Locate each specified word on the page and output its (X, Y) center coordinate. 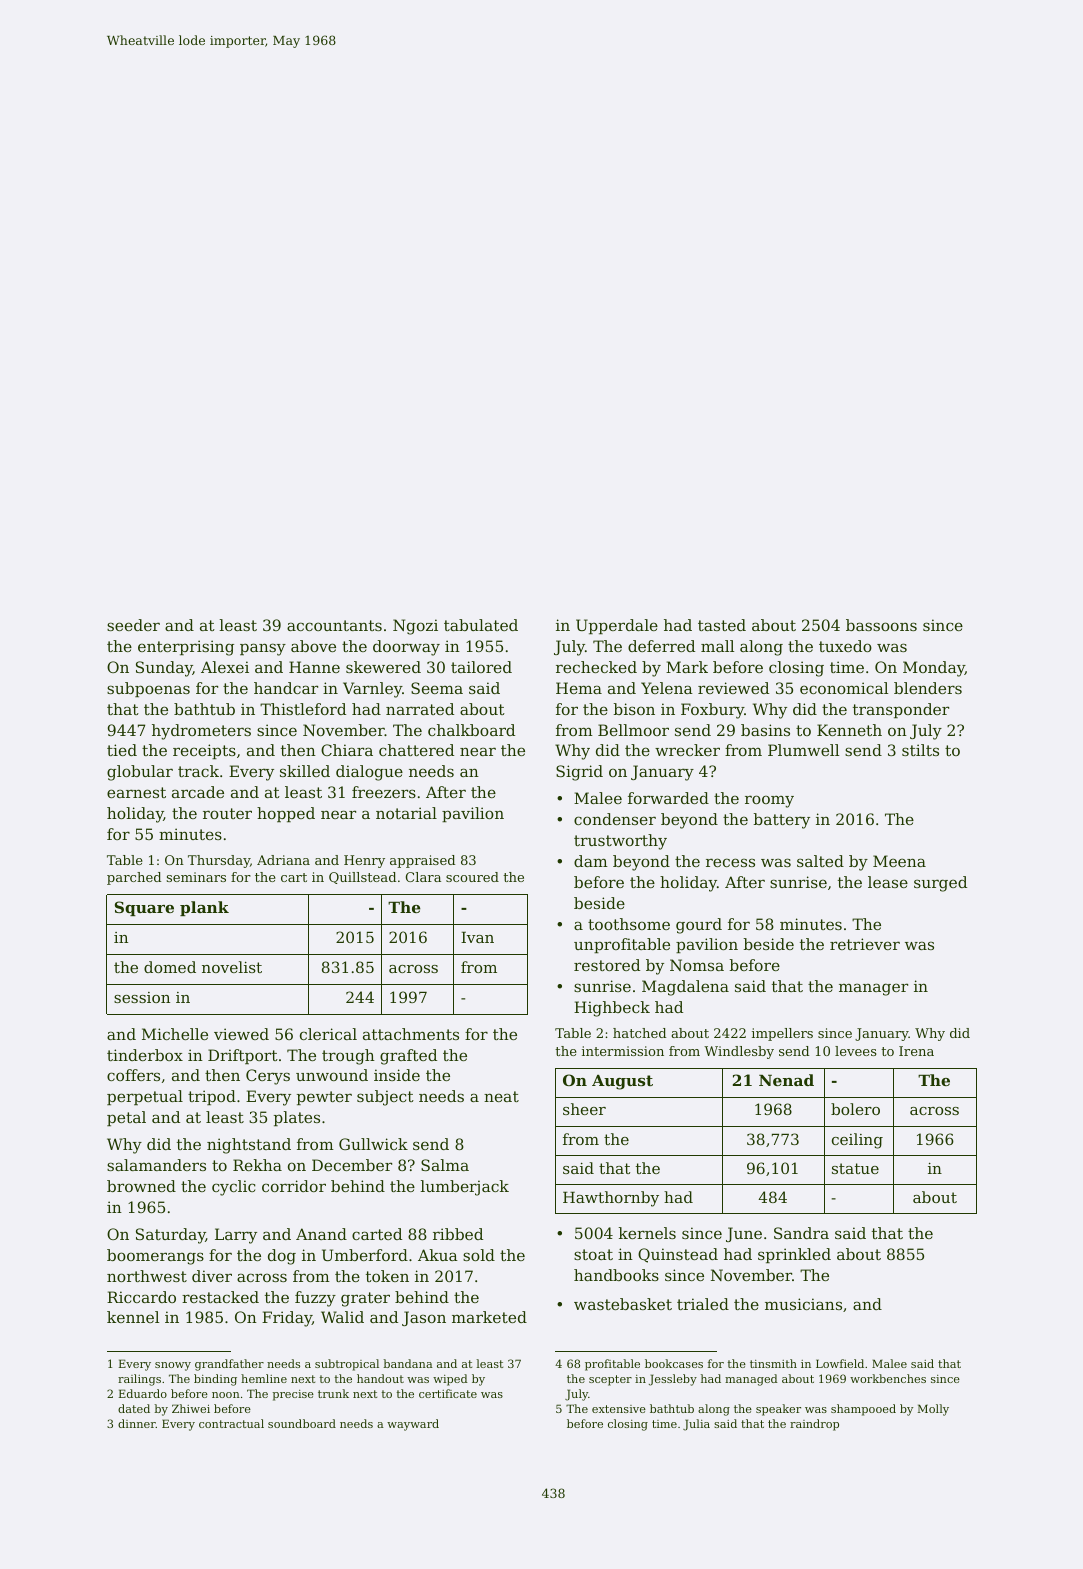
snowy (173, 1366)
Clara (423, 877)
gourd (699, 926)
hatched (639, 1033)
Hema (579, 688)
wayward (413, 1425)
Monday (934, 669)
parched (134, 878)
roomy (769, 801)
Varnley (372, 690)
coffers (133, 1075)
